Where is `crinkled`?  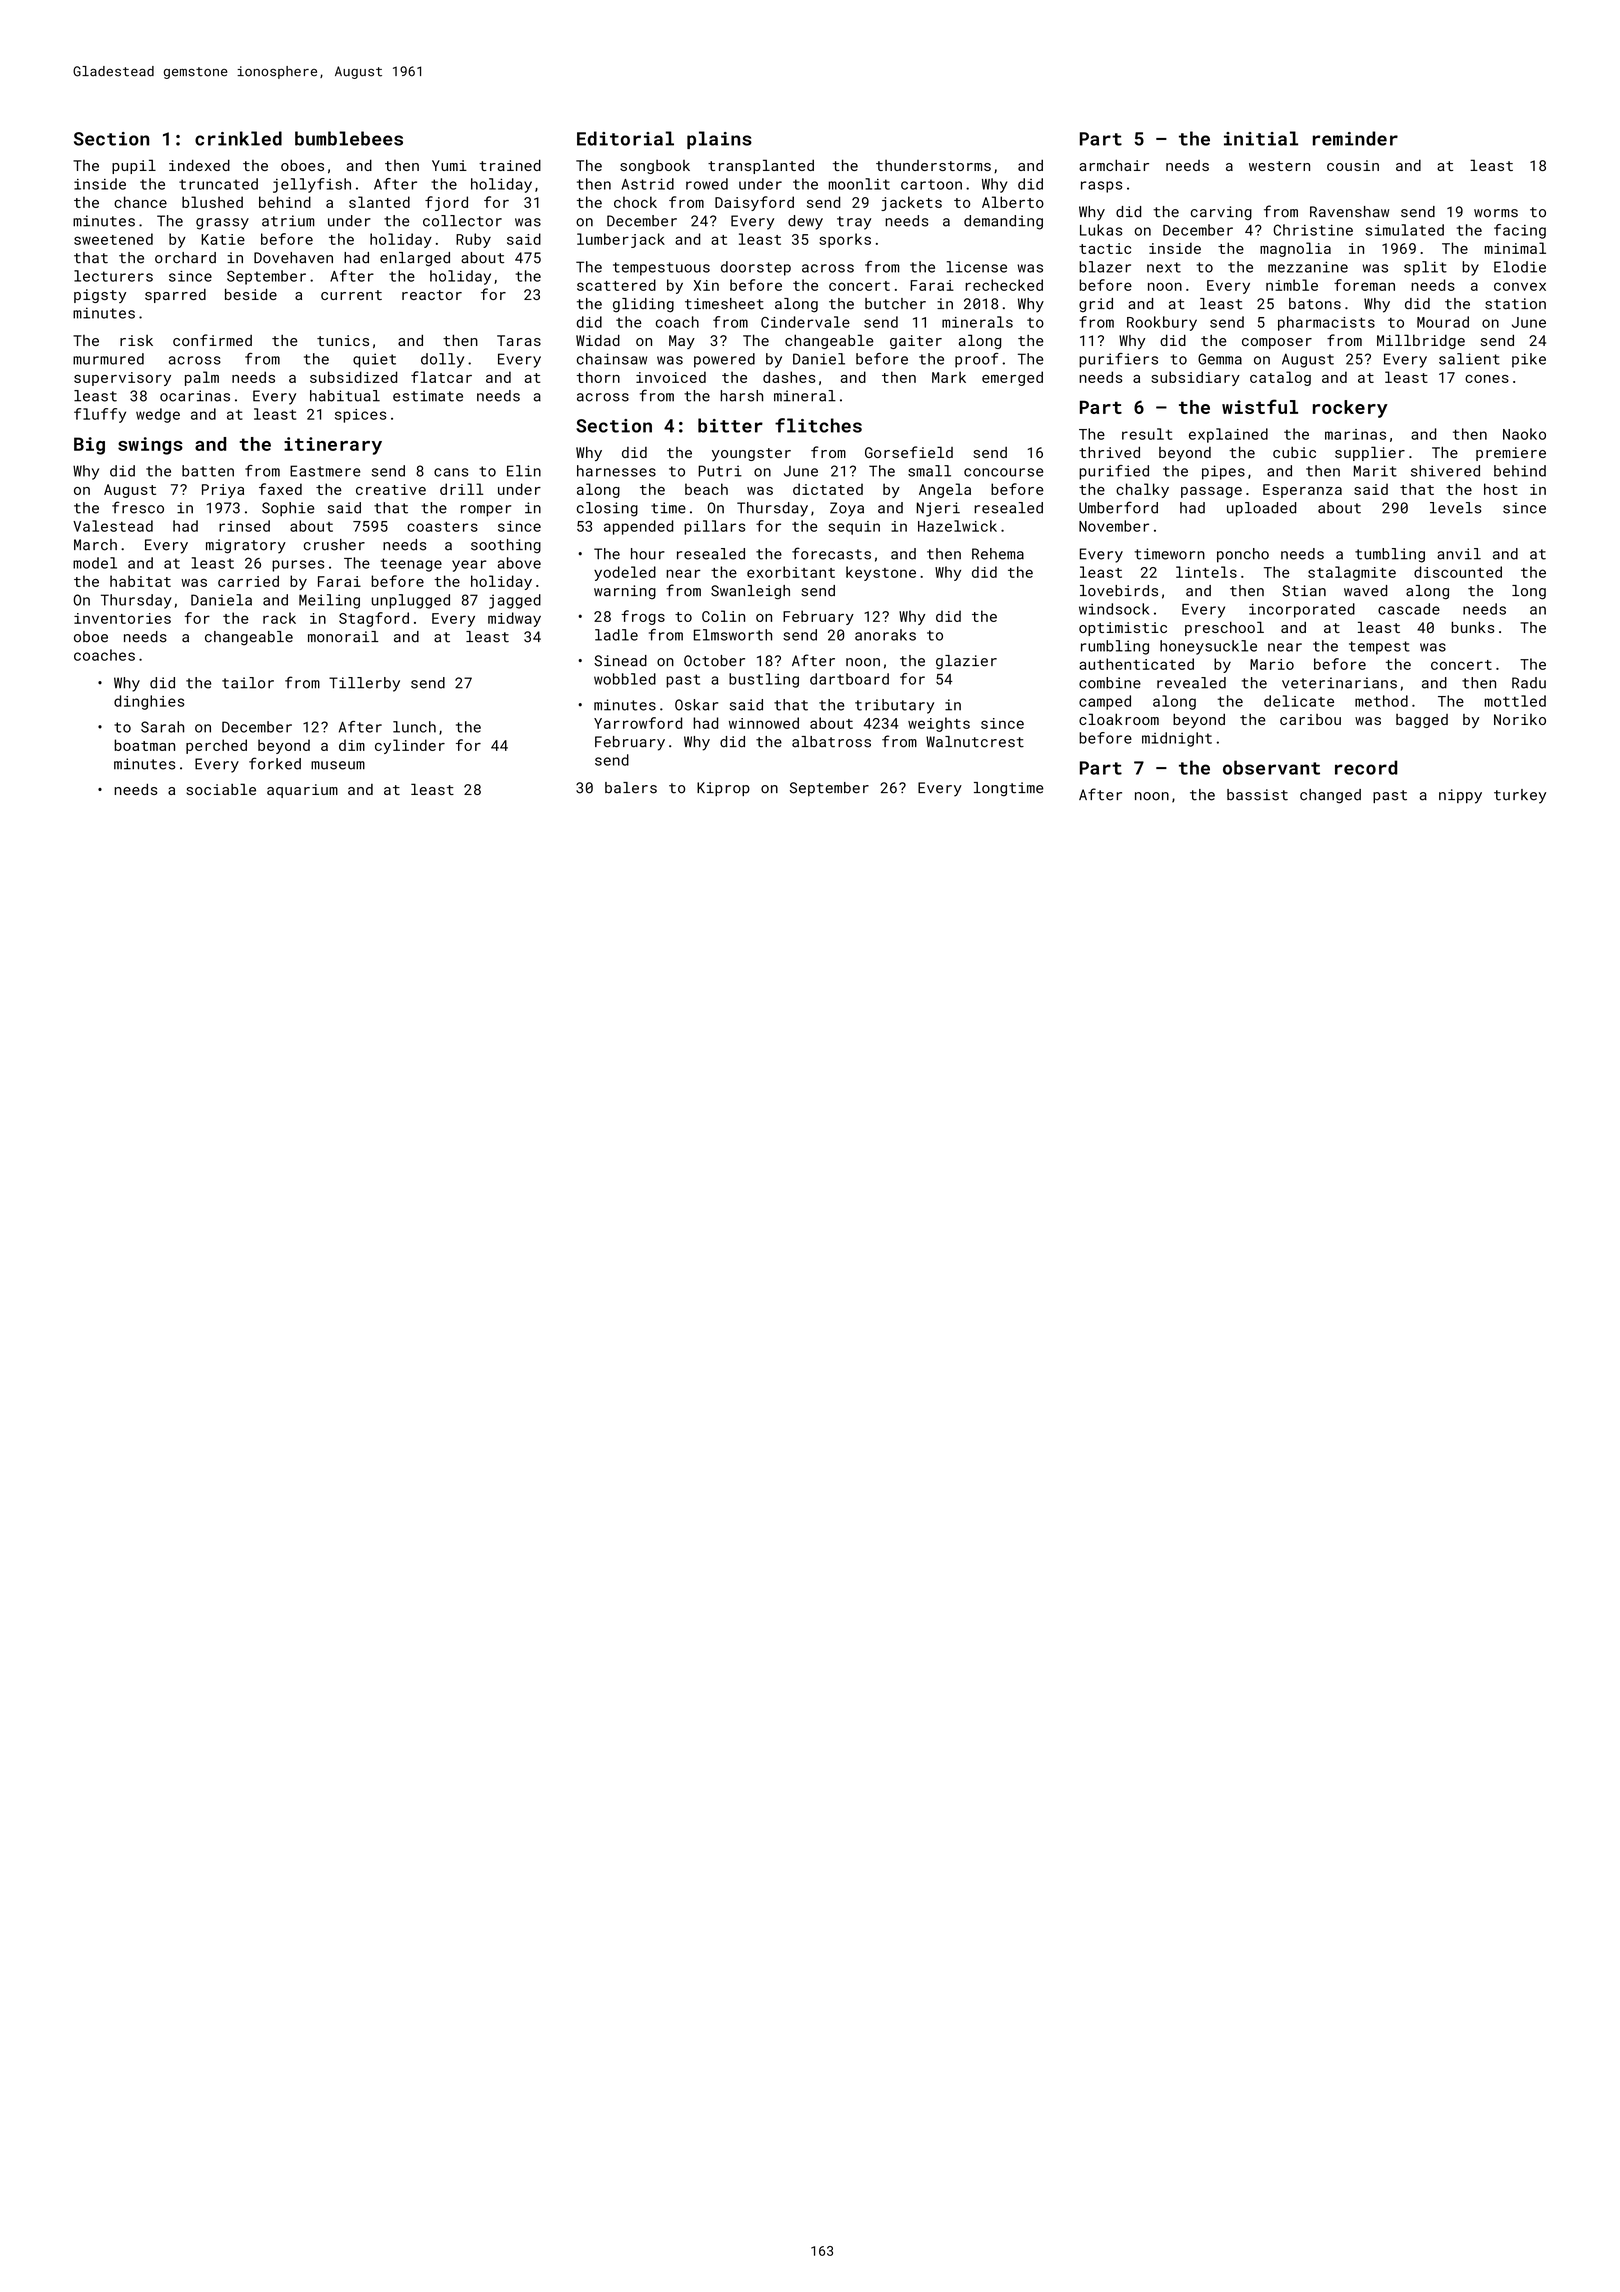
crinkled is located at coordinates (238, 138).
